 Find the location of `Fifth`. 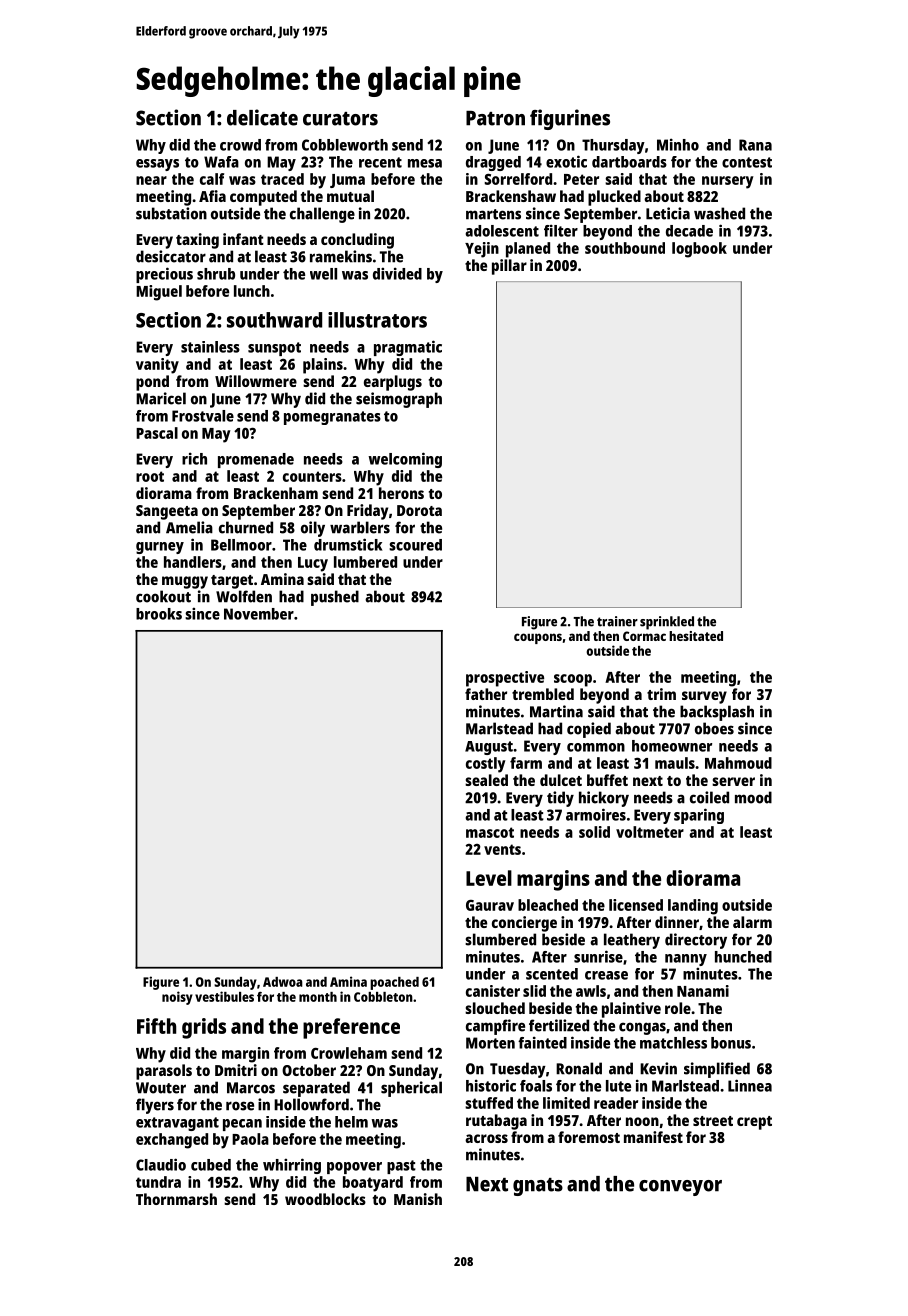

Fifth is located at coordinates (156, 1026).
